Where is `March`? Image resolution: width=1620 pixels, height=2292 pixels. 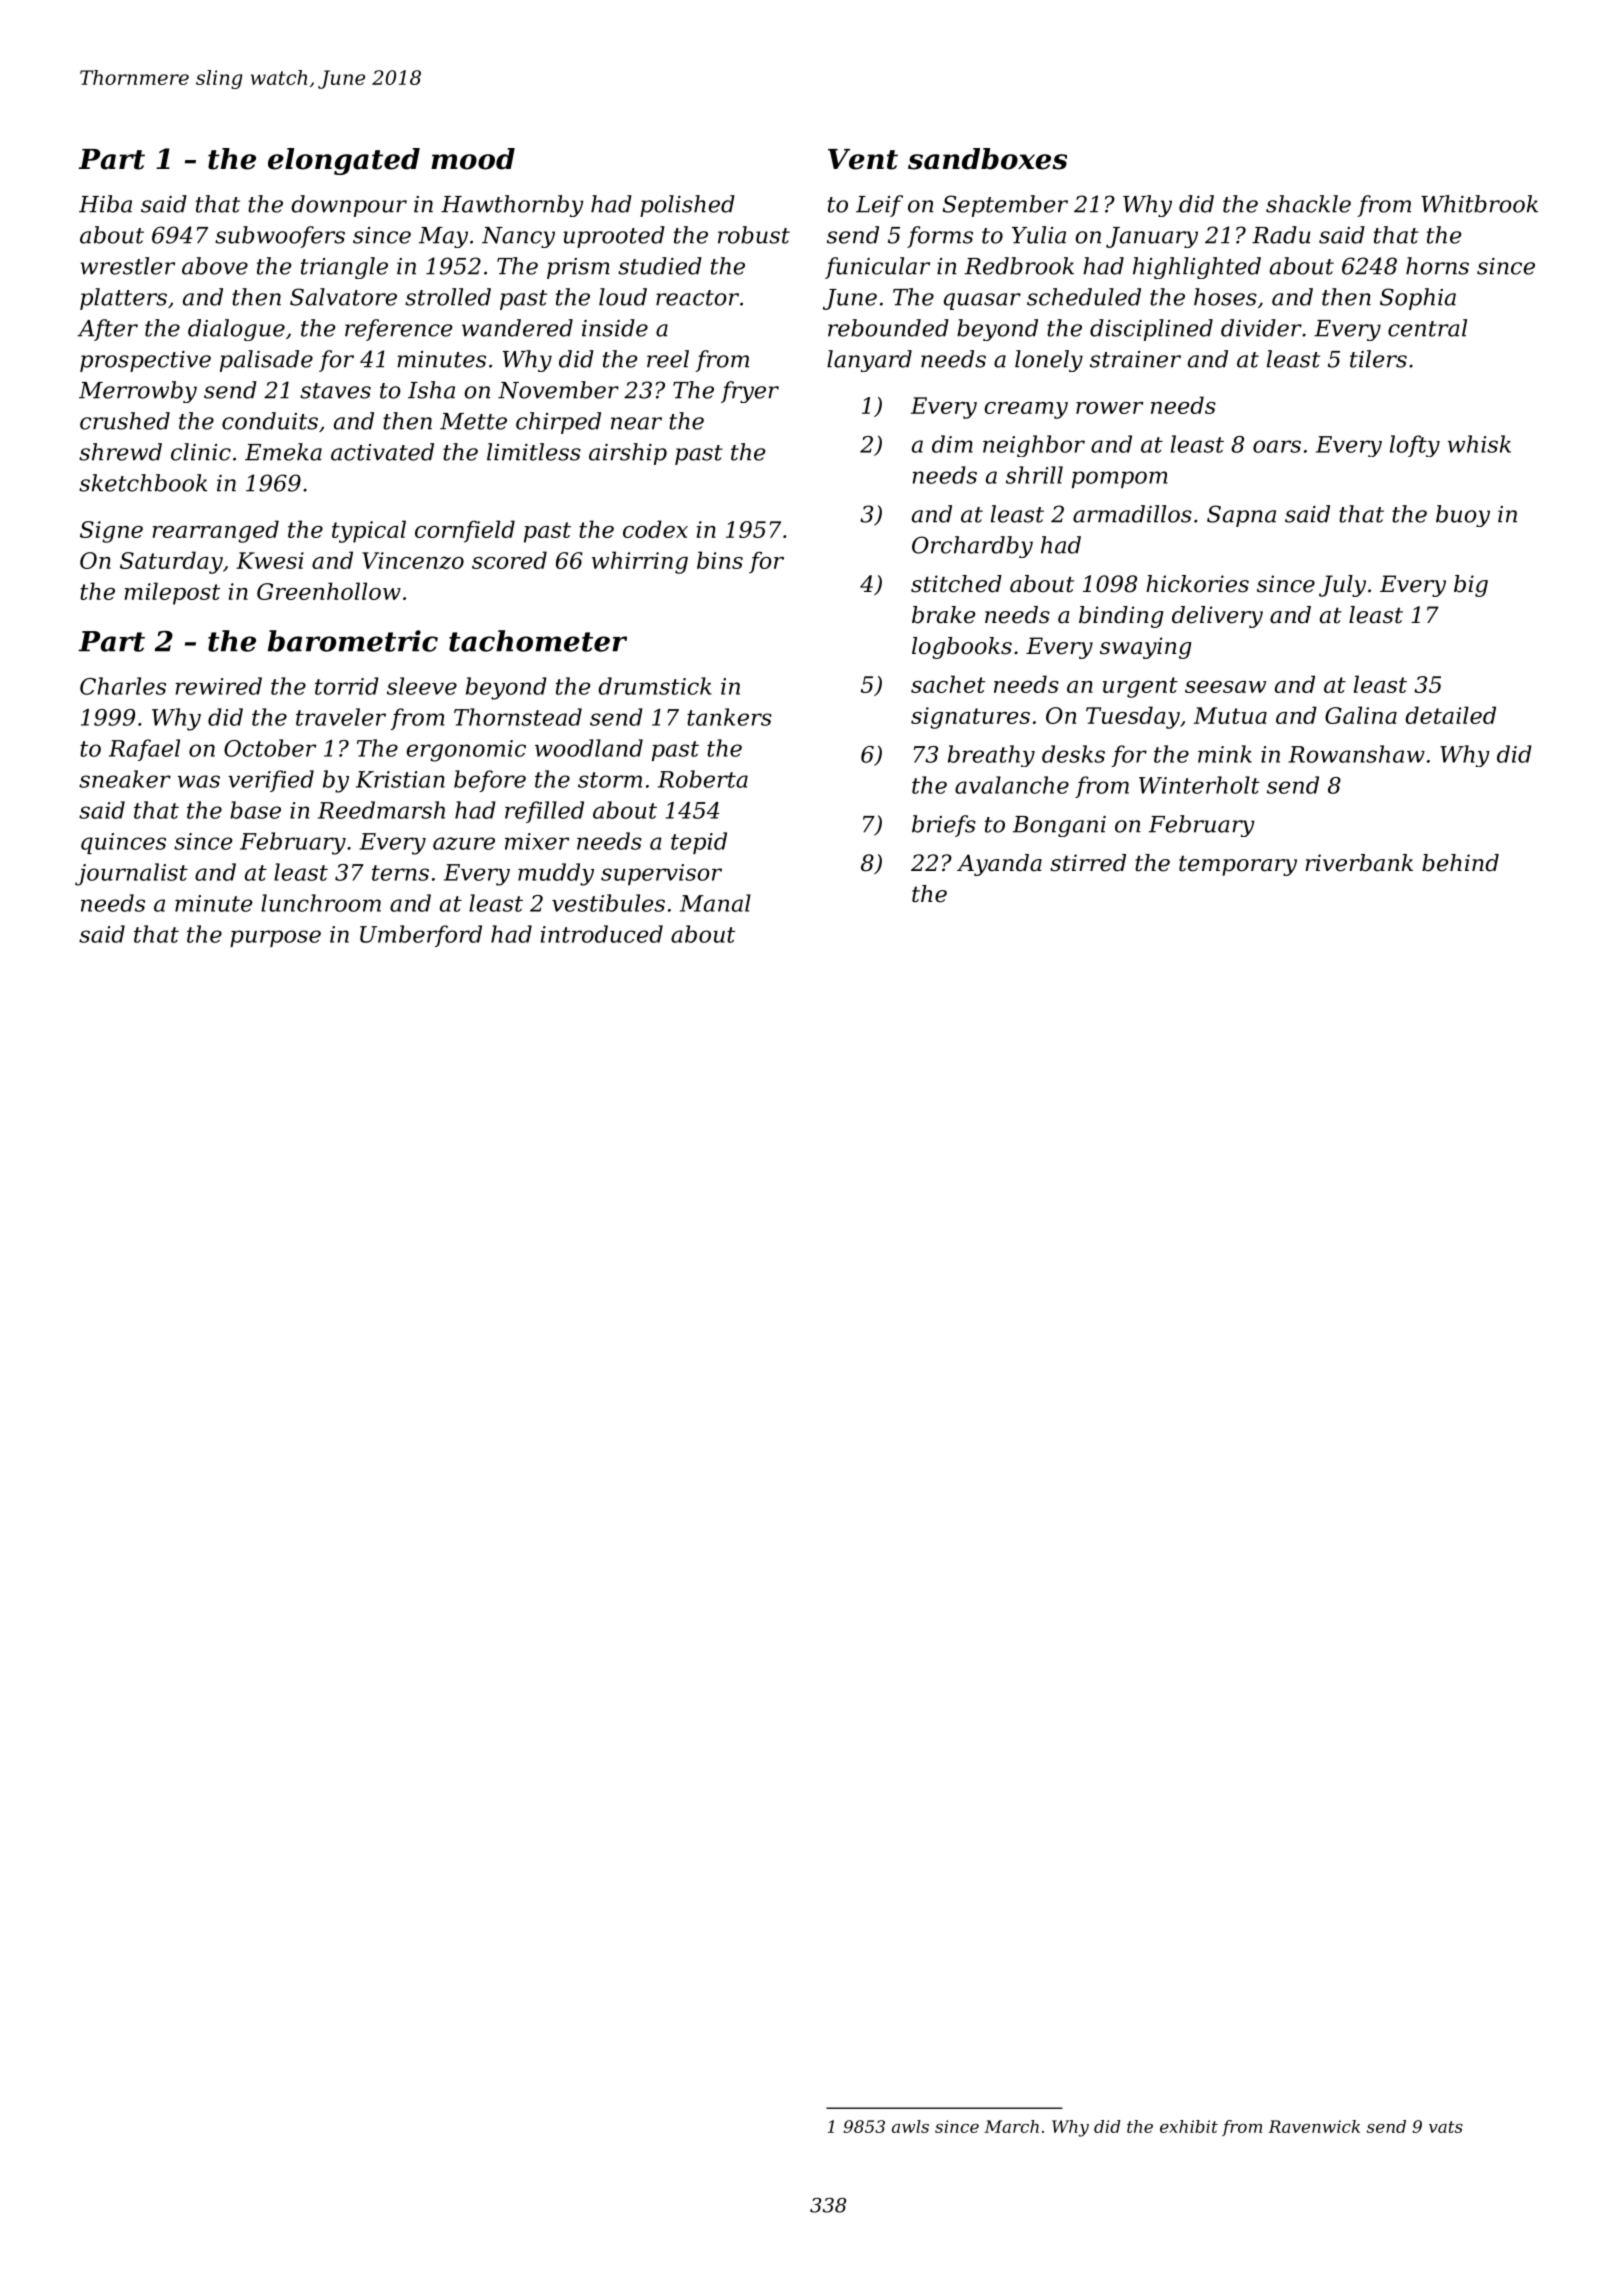
March is located at coordinates (1011, 2126).
